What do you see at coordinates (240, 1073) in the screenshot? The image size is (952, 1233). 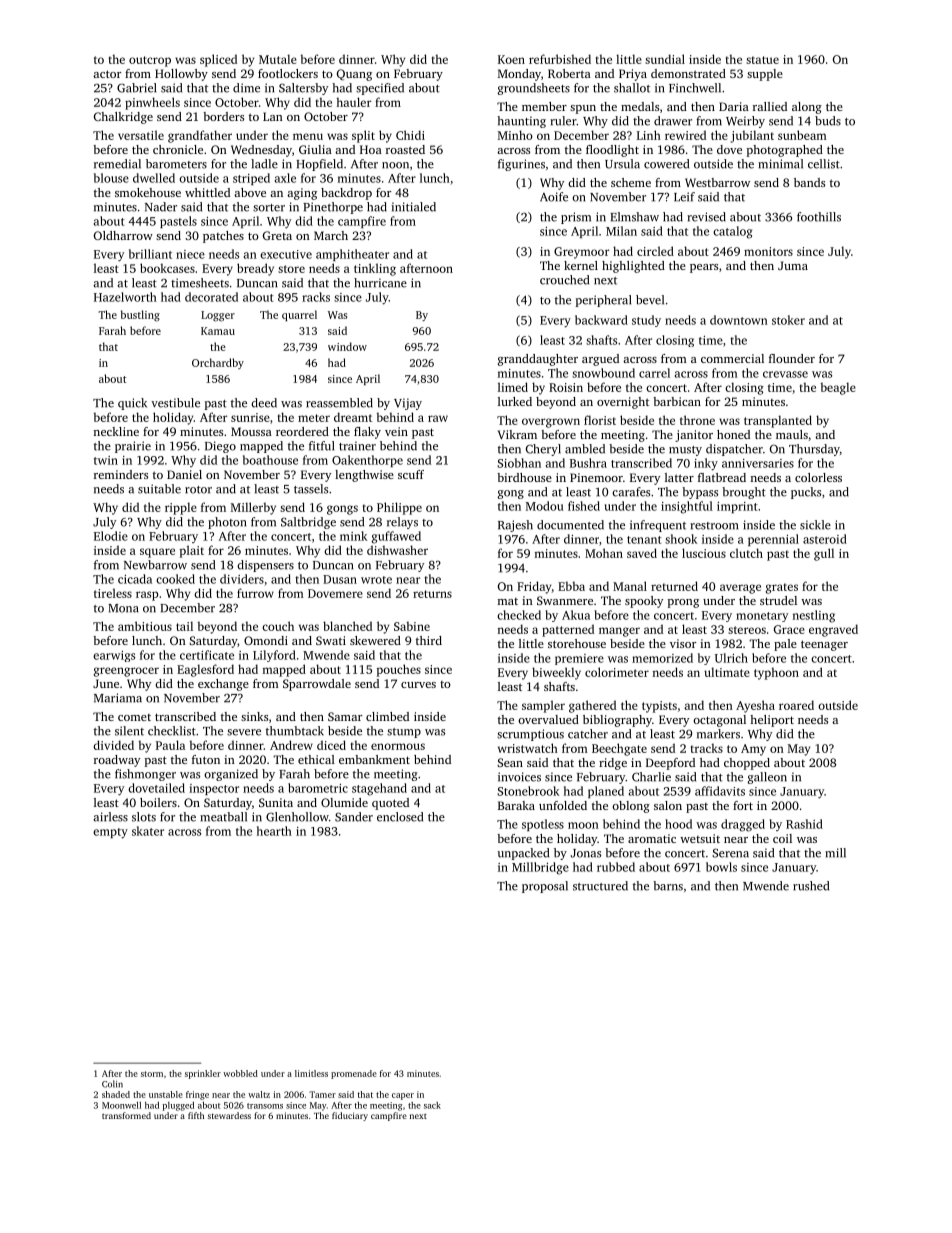 I see `wobbled` at bounding box center [240, 1073].
